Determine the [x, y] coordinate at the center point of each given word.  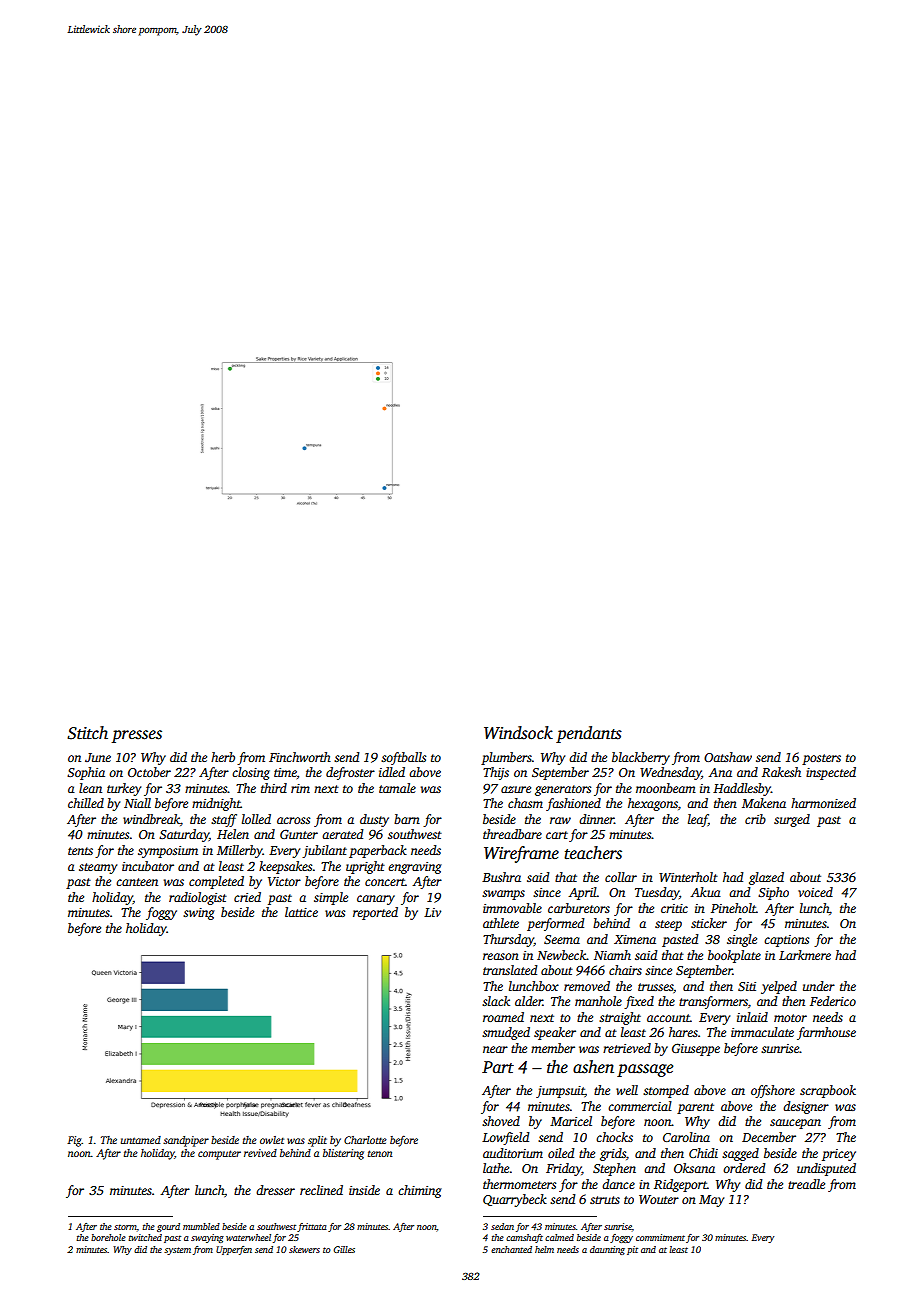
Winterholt [688, 877]
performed [556, 924]
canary [376, 900]
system [177, 1251]
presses [137, 736]
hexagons [653, 804]
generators [563, 790]
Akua [705, 892]
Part [498, 1067]
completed [216, 882]
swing [199, 914]
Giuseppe [696, 1049]
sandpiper [186, 1141]
